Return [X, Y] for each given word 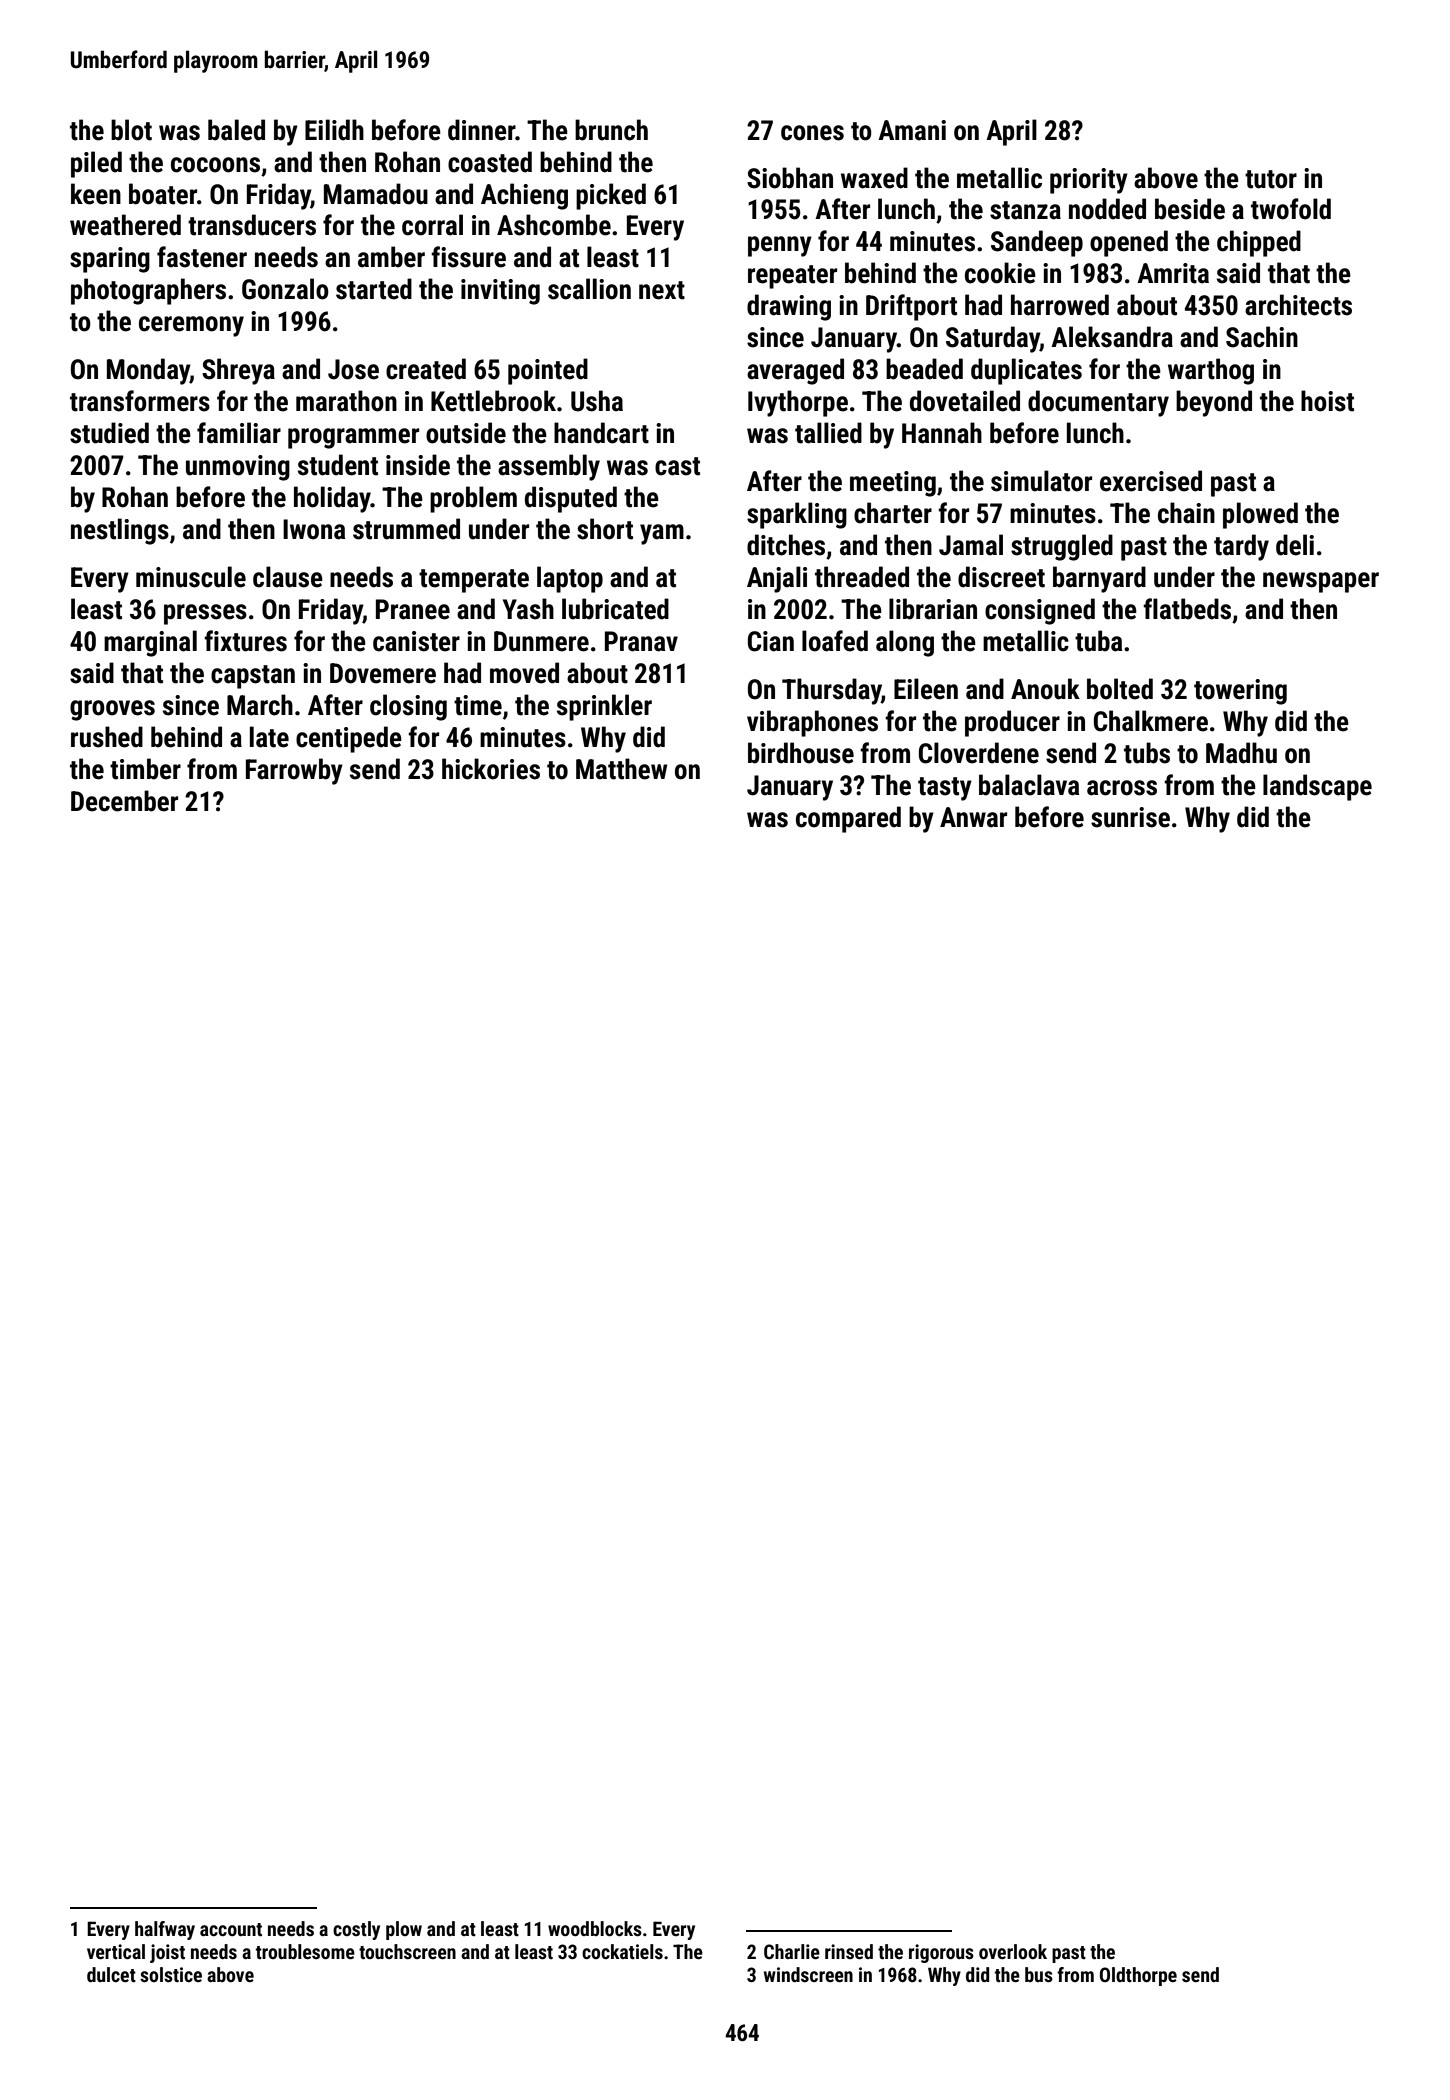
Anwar [973, 817]
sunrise [1130, 817]
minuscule [191, 577]
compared [848, 819]
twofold [1291, 209]
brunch [611, 130]
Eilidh [334, 130]
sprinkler [604, 707]
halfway [165, 1930]
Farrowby [294, 771]
